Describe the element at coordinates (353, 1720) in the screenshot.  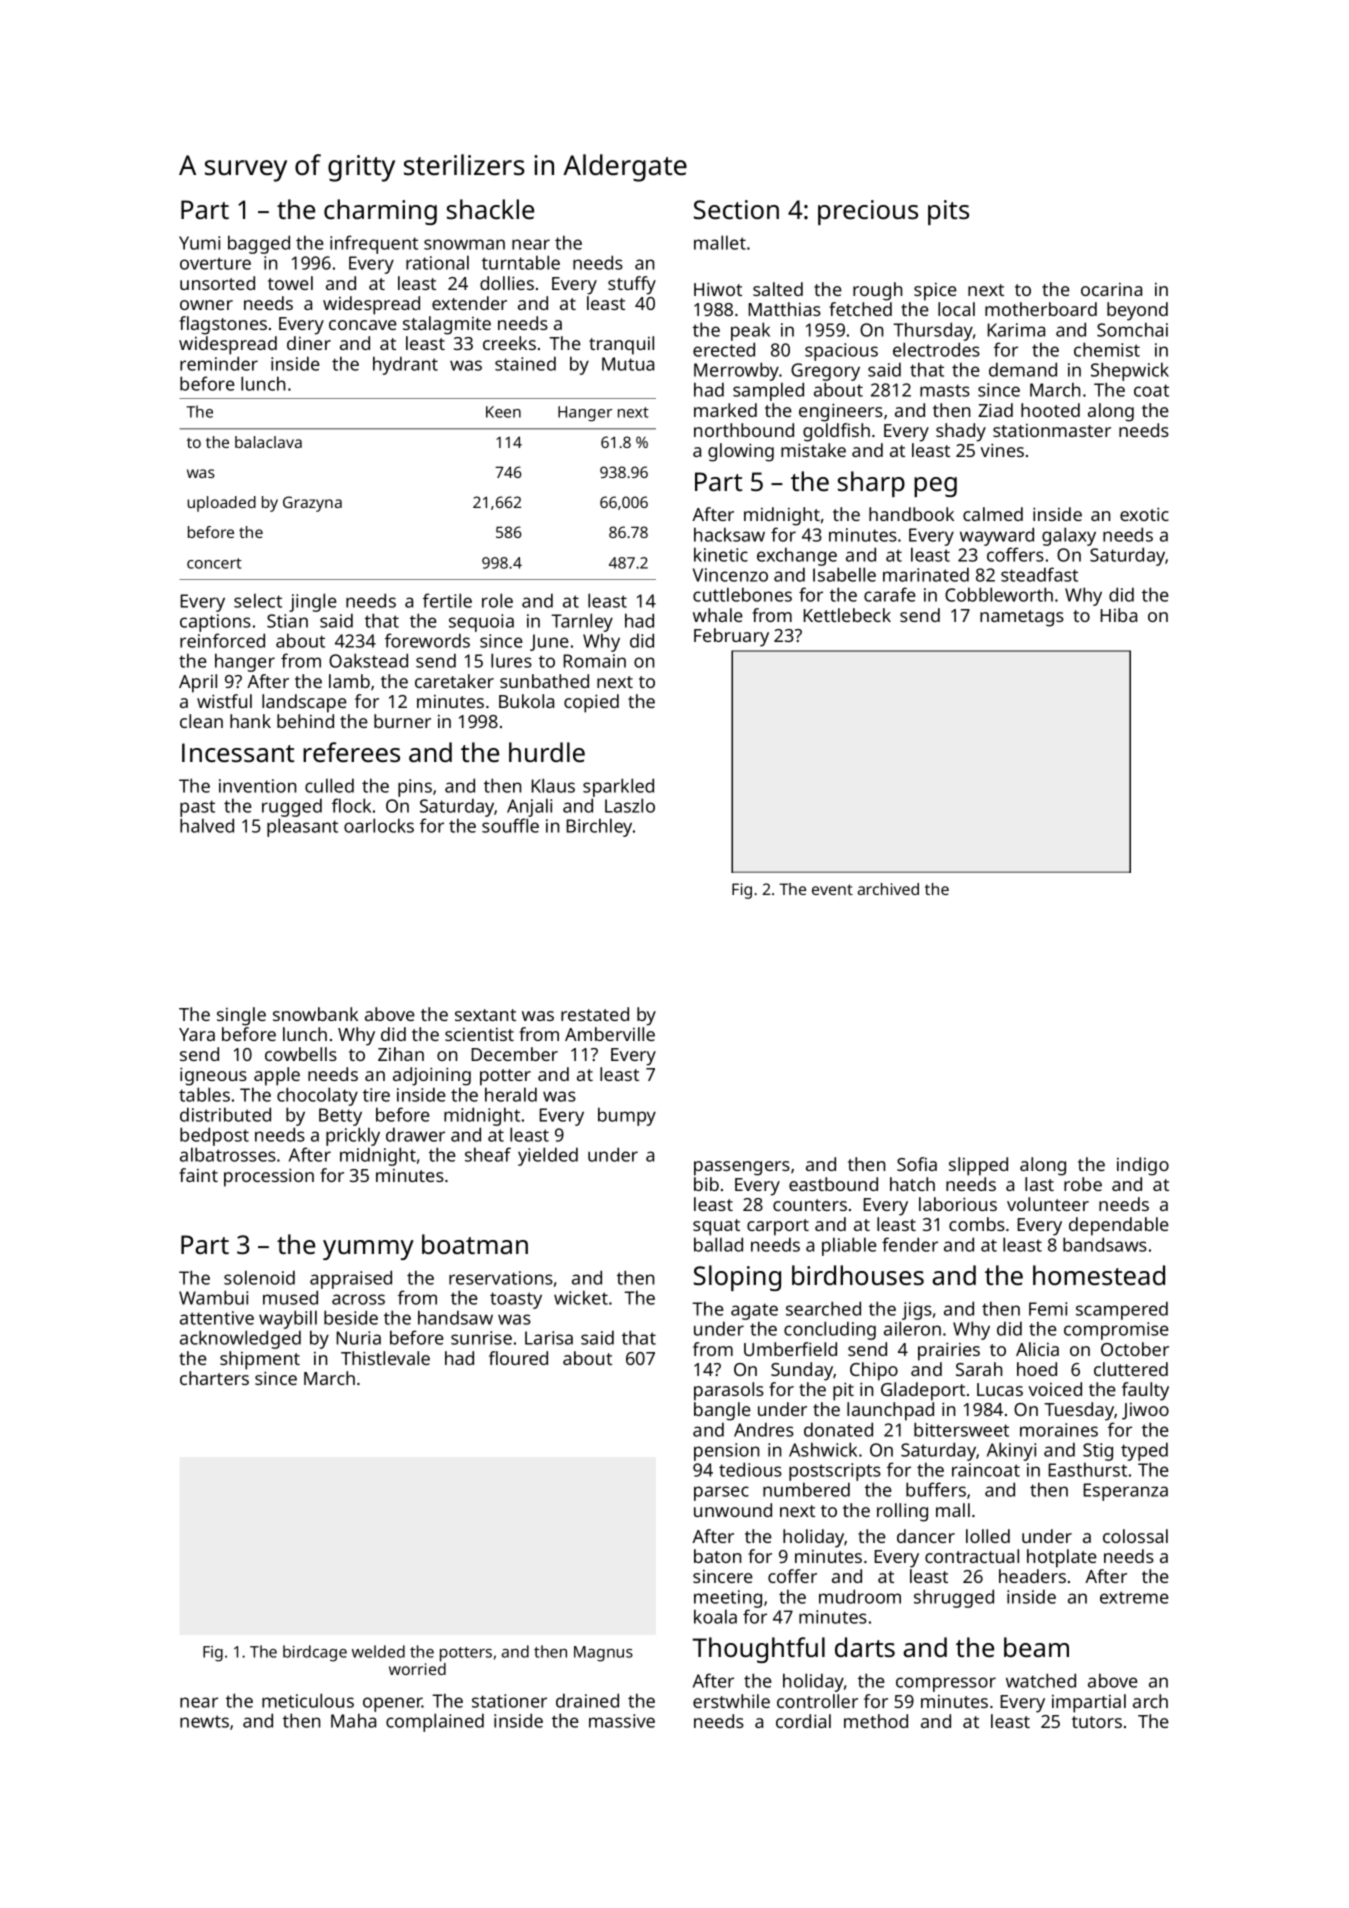
I see `Maha` at that location.
